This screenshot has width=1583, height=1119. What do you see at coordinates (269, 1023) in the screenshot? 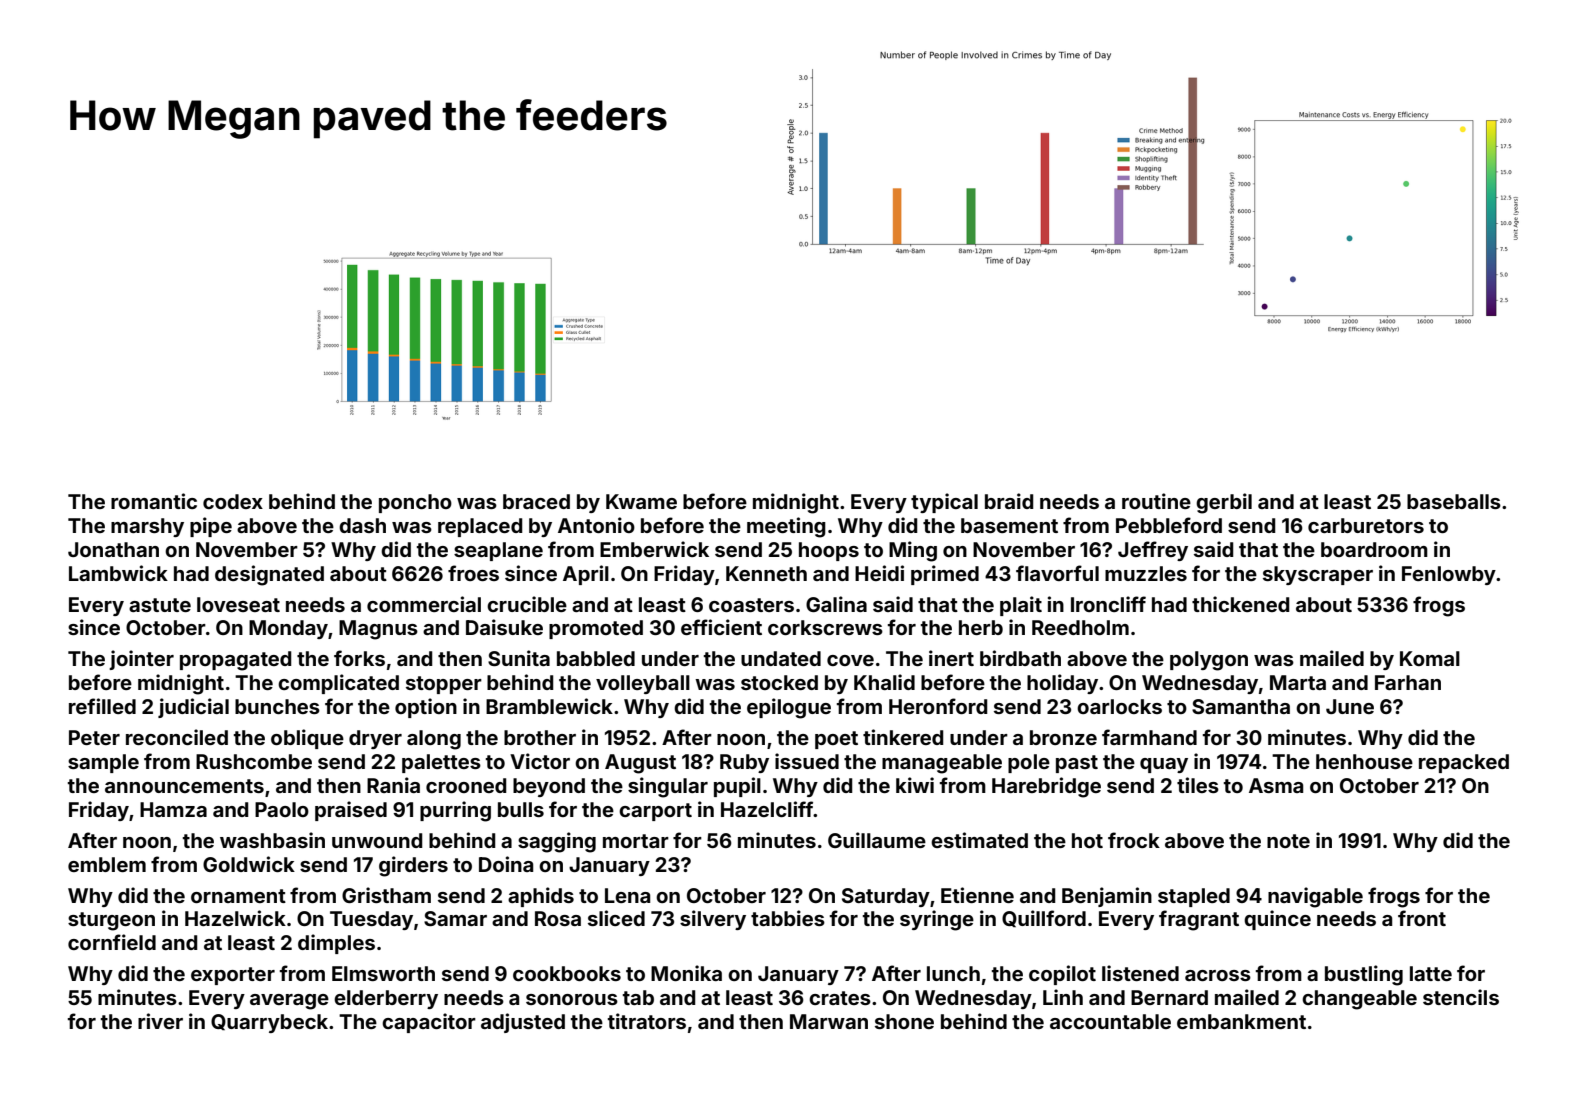
I see `Quarrybeck` at bounding box center [269, 1023].
